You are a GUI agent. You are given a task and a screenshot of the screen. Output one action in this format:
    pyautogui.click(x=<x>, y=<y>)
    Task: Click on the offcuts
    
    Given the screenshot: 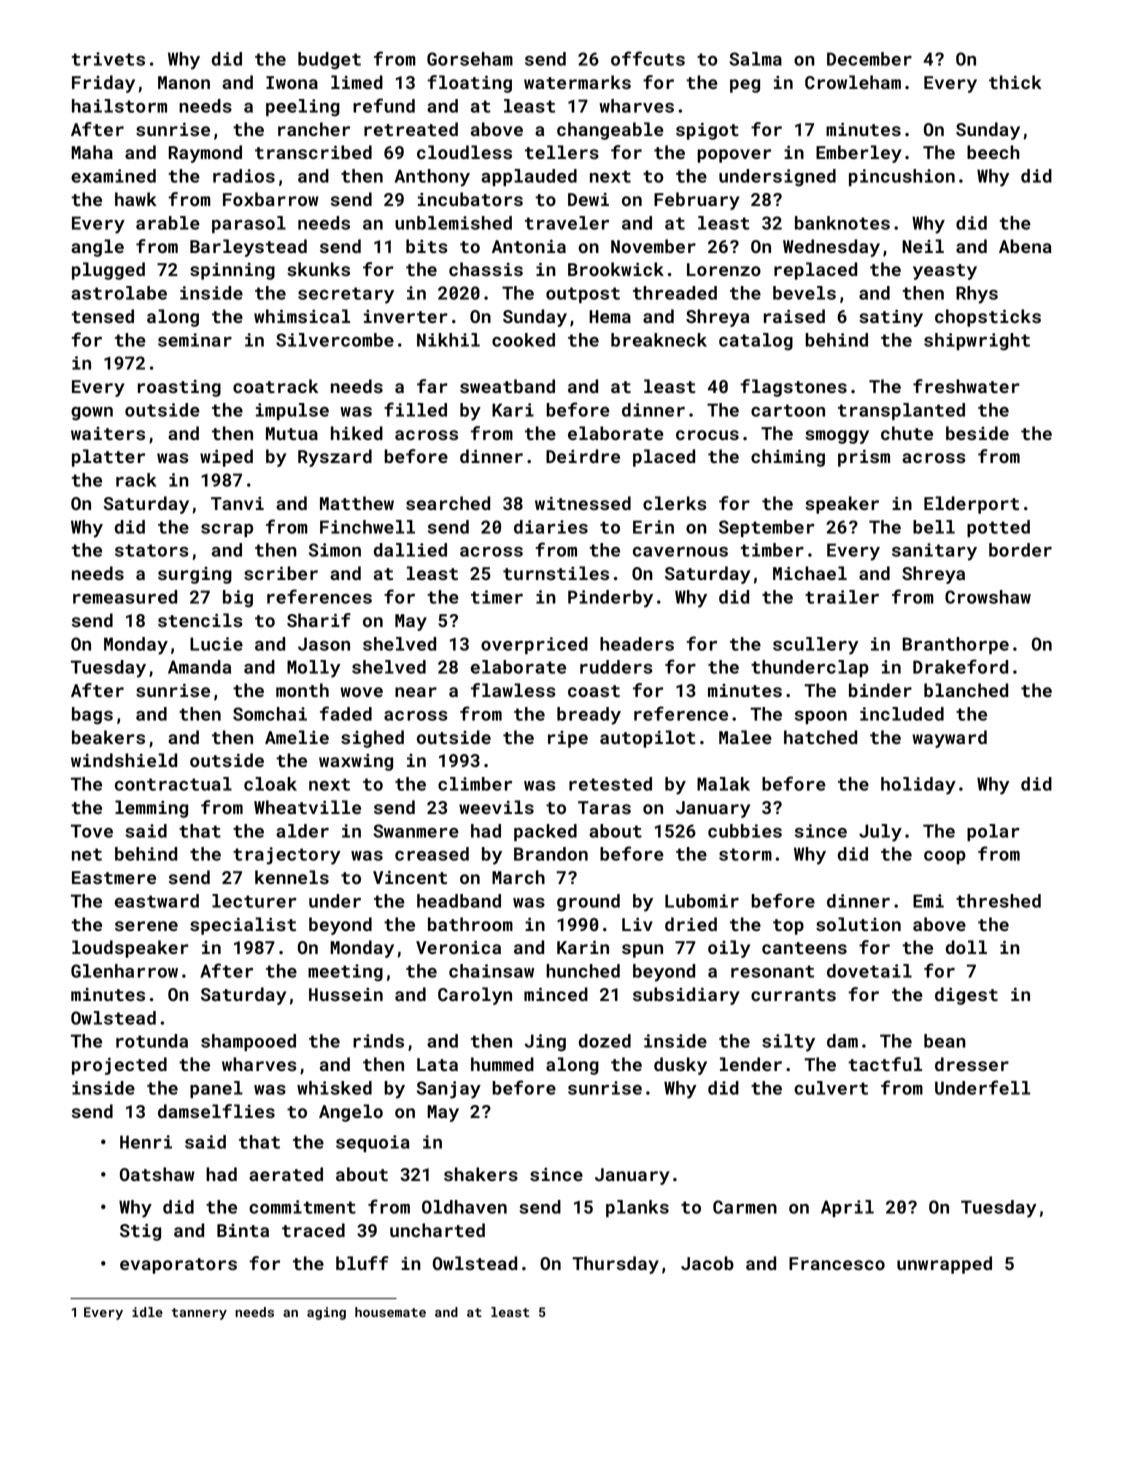 What is the action you would take?
    pyautogui.click(x=648, y=58)
